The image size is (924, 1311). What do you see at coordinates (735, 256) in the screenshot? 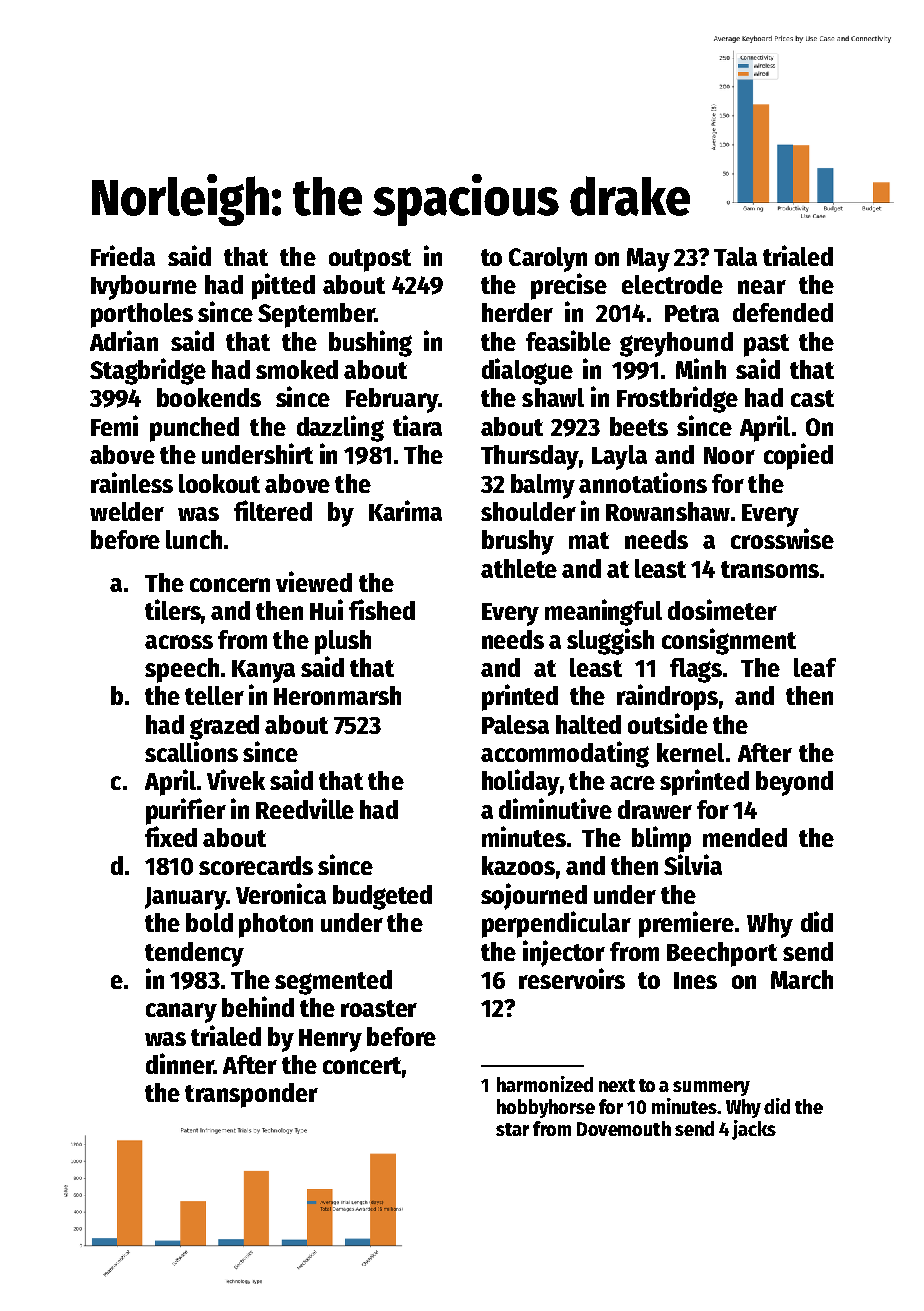
I see `Tala` at bounding box center [735, 256].
